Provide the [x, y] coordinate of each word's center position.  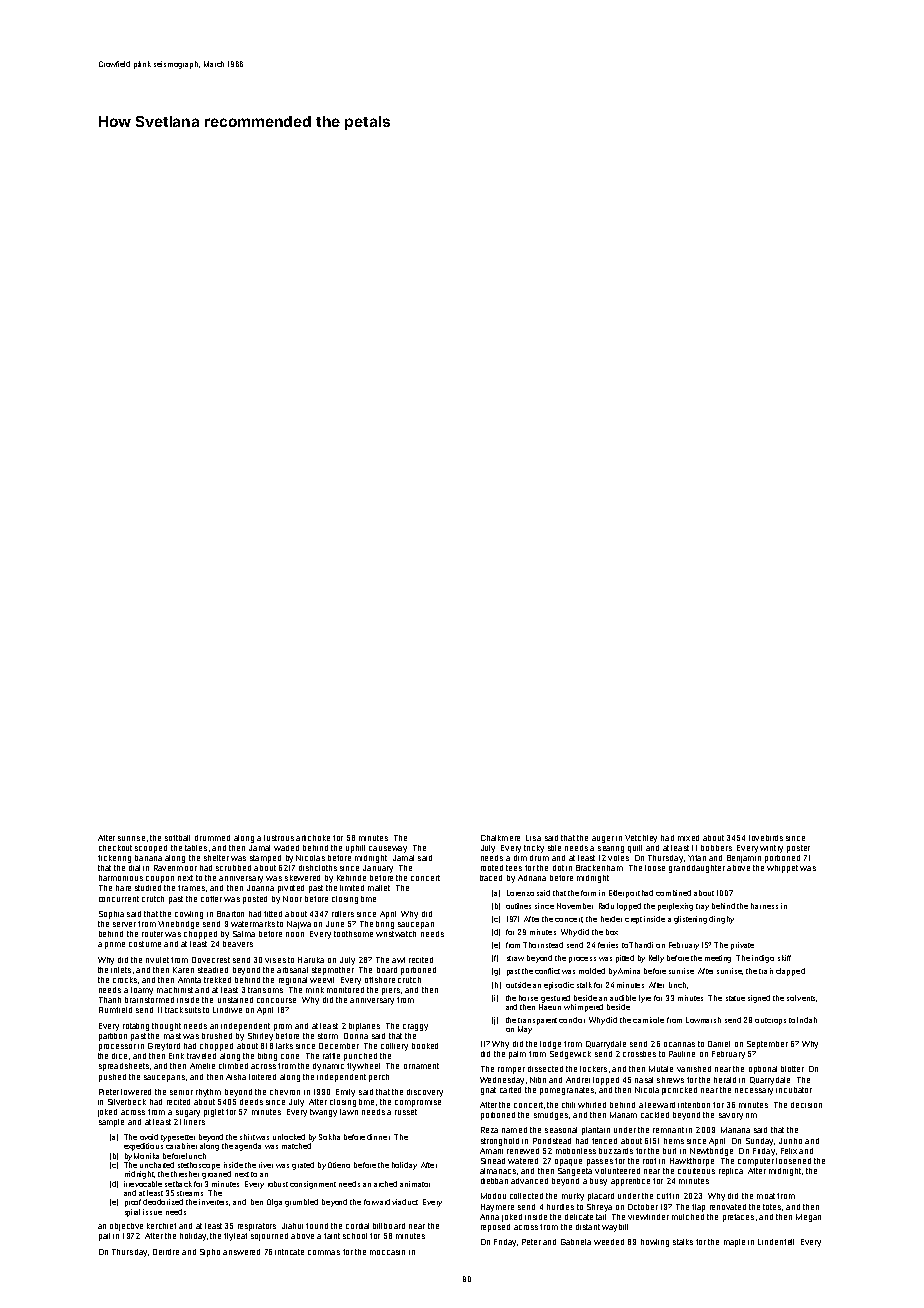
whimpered [583, 1008]
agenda [248, 1147]
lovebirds [766, 838]
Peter [531, 1242]
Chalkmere [500, 838]
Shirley [260, 1037]
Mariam [623, 1115]
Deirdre [166, 1252]
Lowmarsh [703, 1020]
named [514, 1130]
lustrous [279, 838]
